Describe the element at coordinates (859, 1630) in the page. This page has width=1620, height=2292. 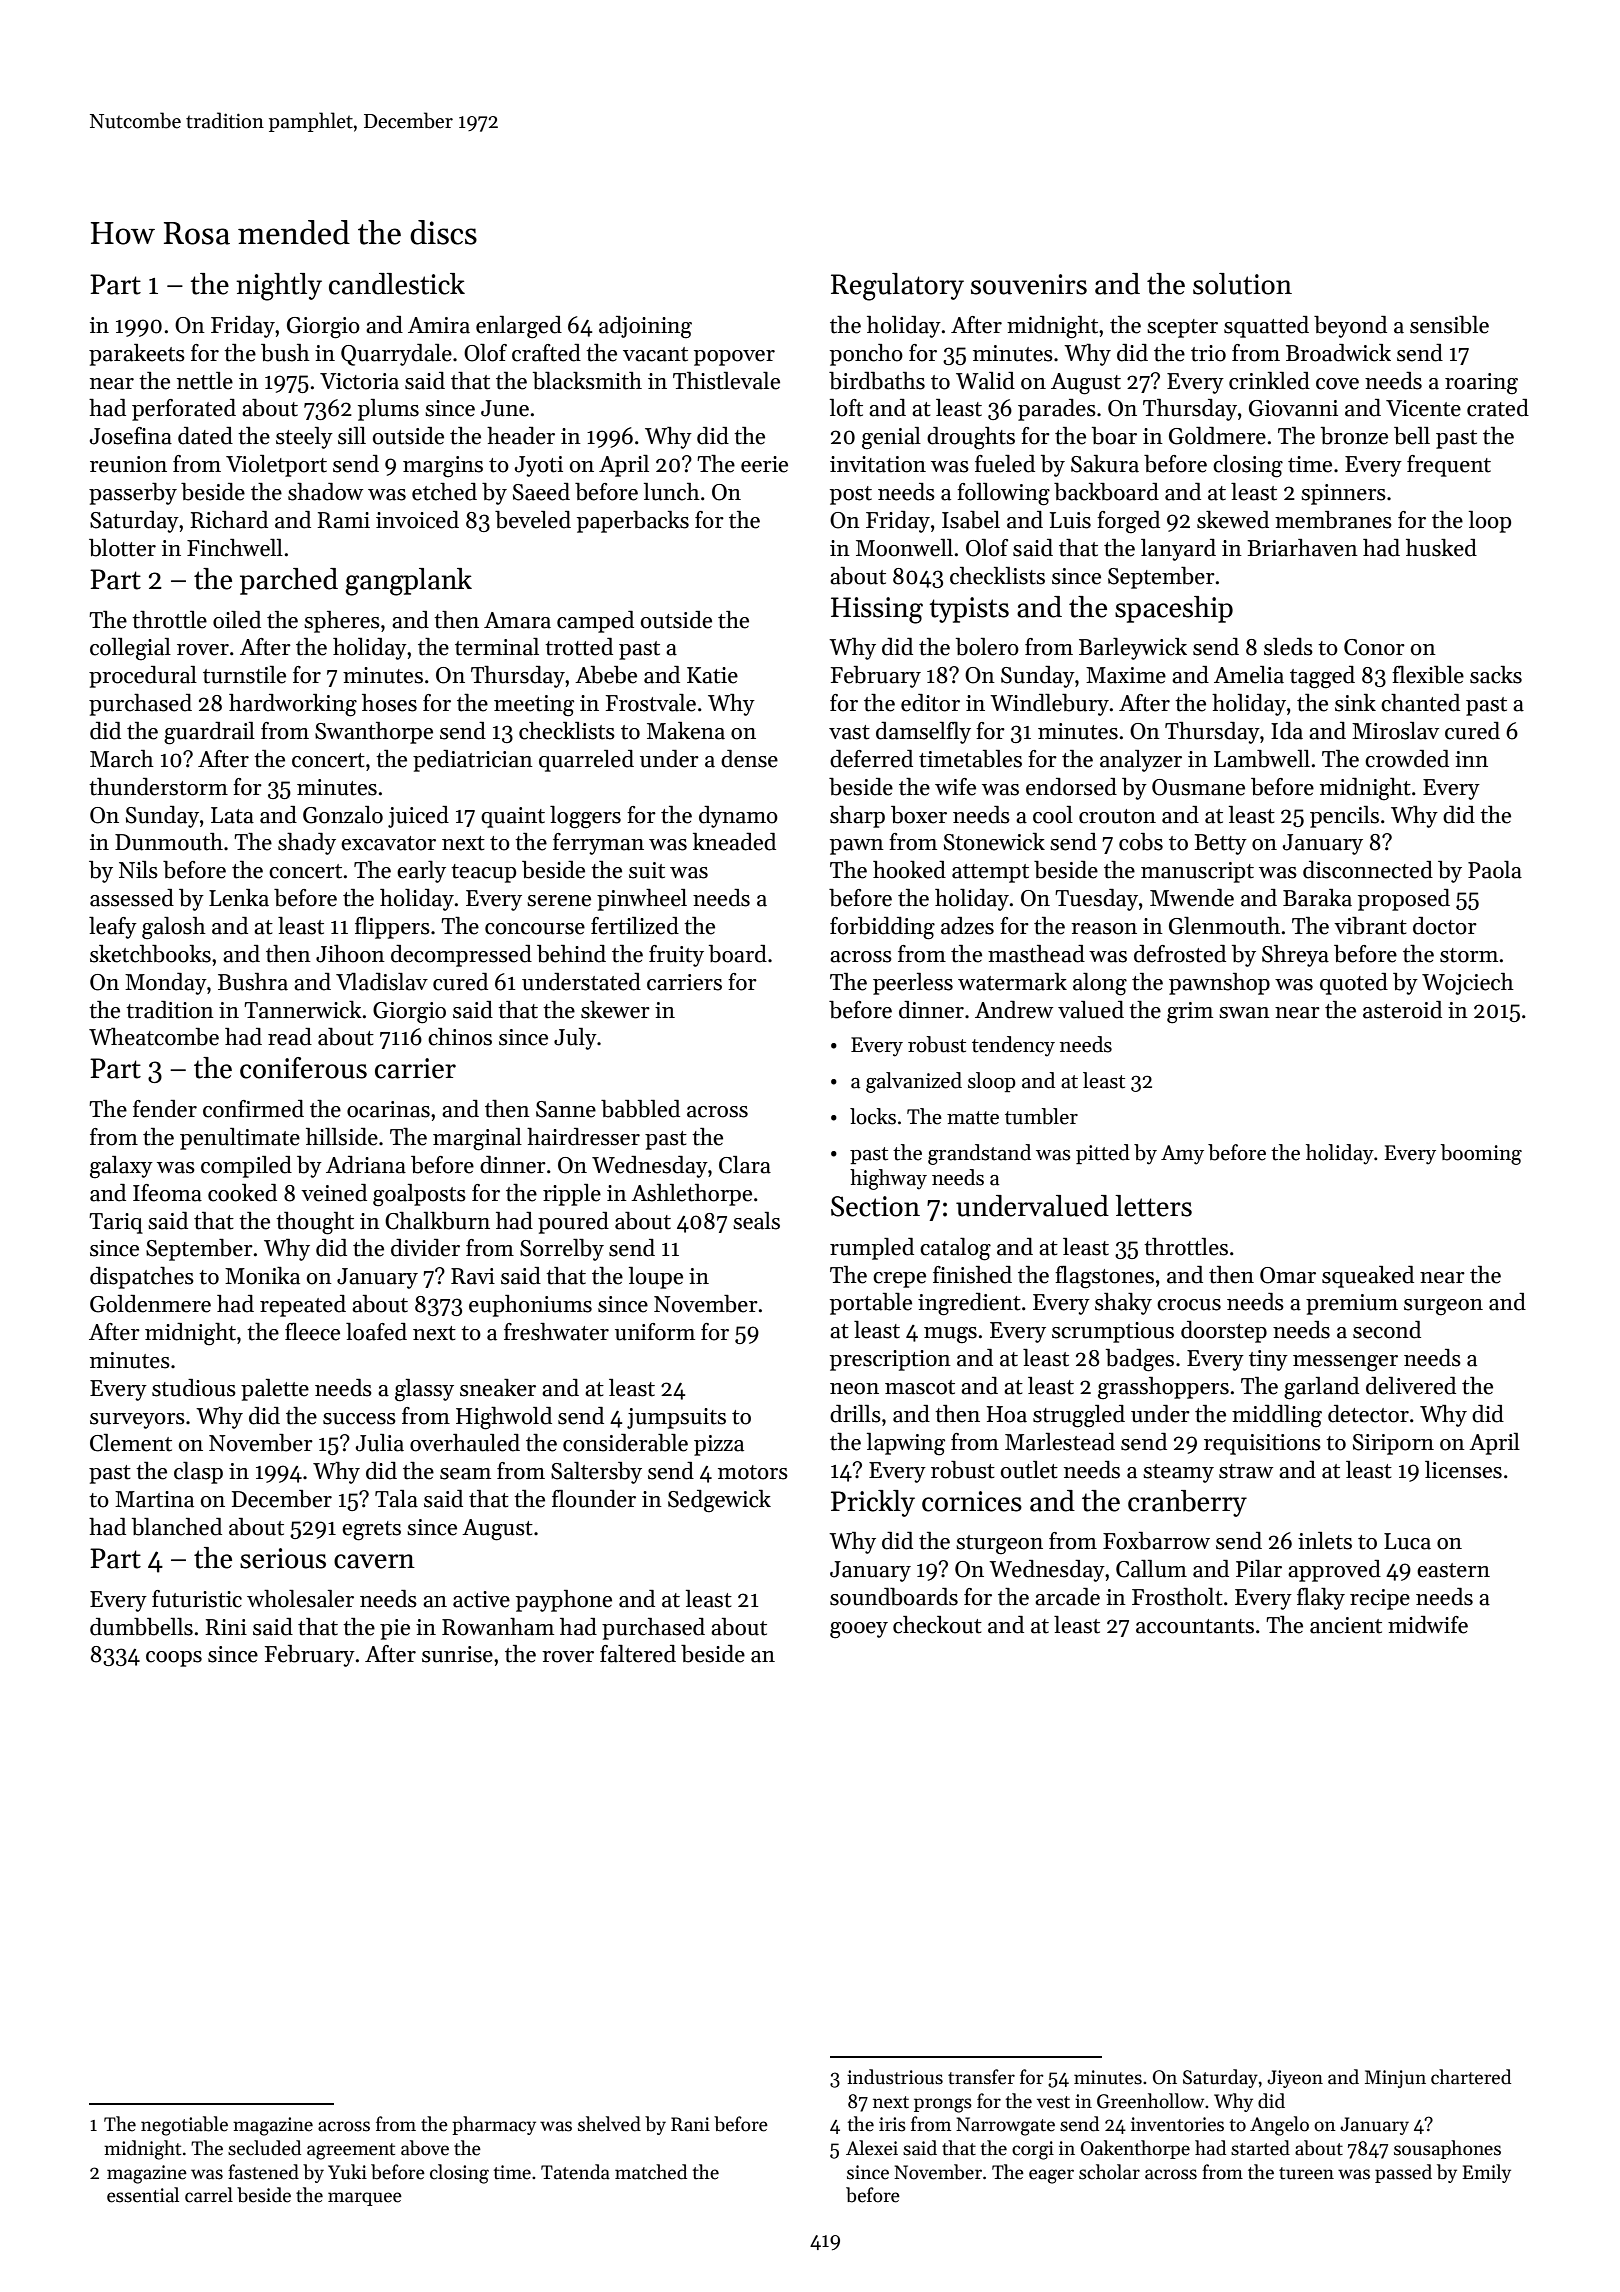
I see `gooey` at that location.
